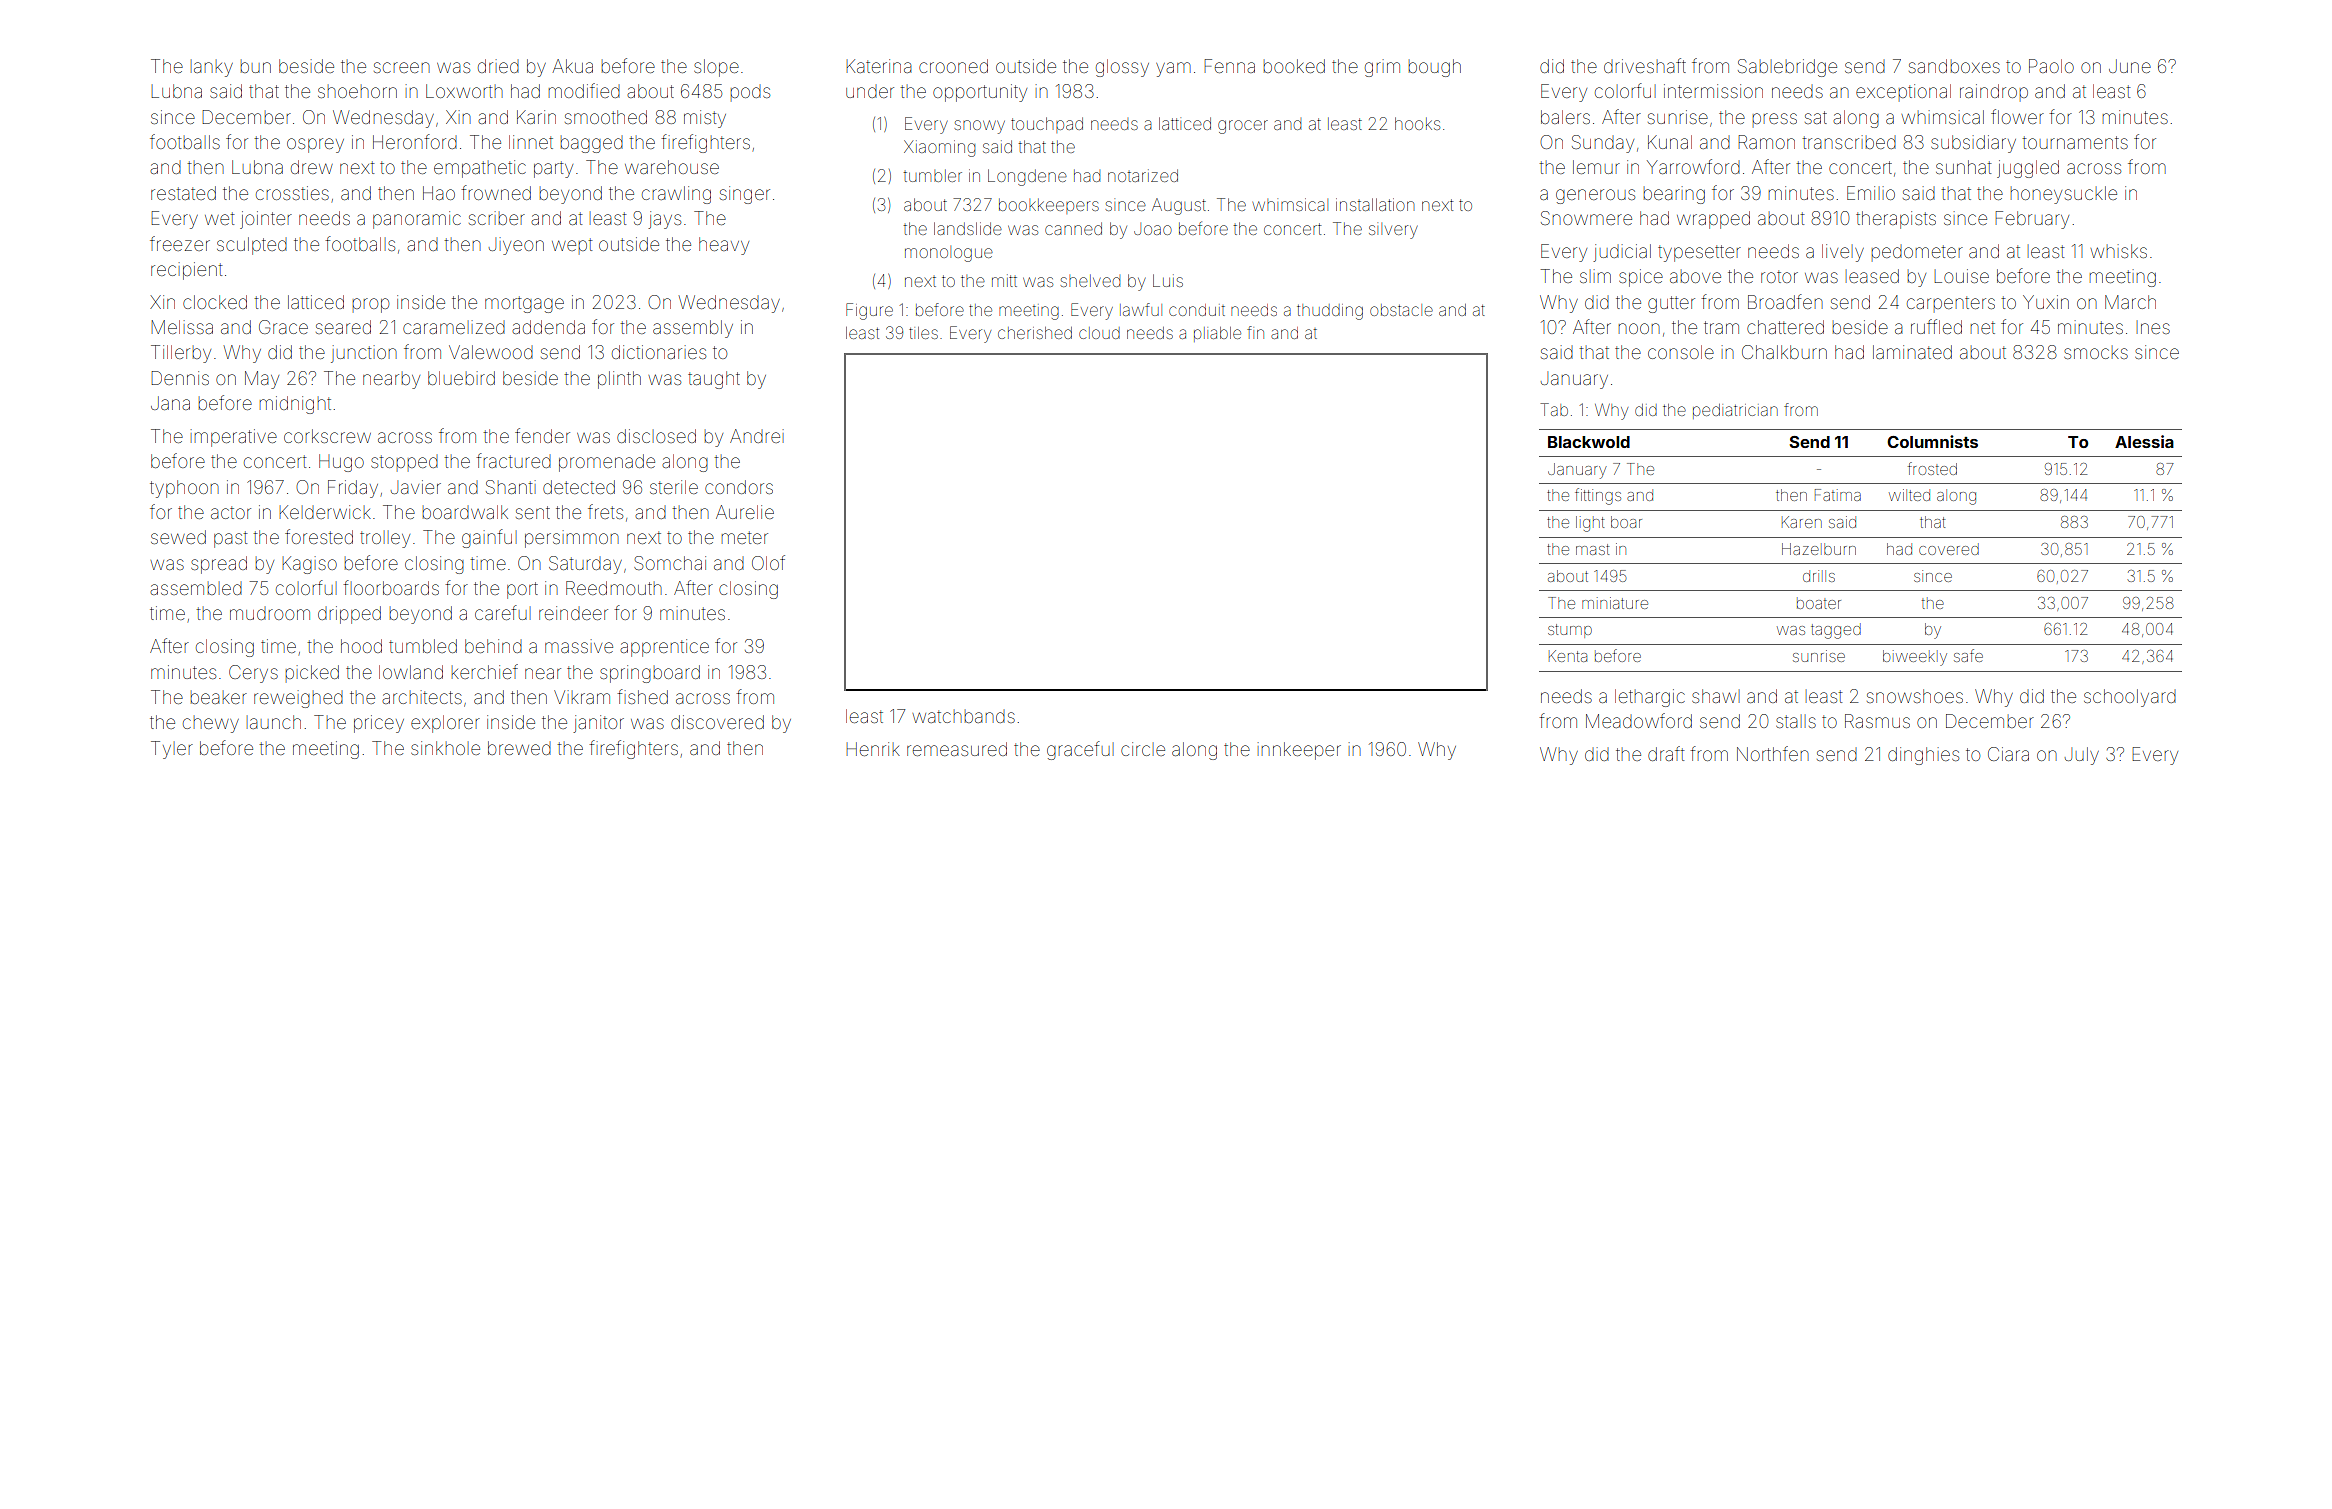 This screenshot has height=1509, width=2332. Describe the element at coordinates (1073, 228) in the screenshot. I see `canned` at that location.
